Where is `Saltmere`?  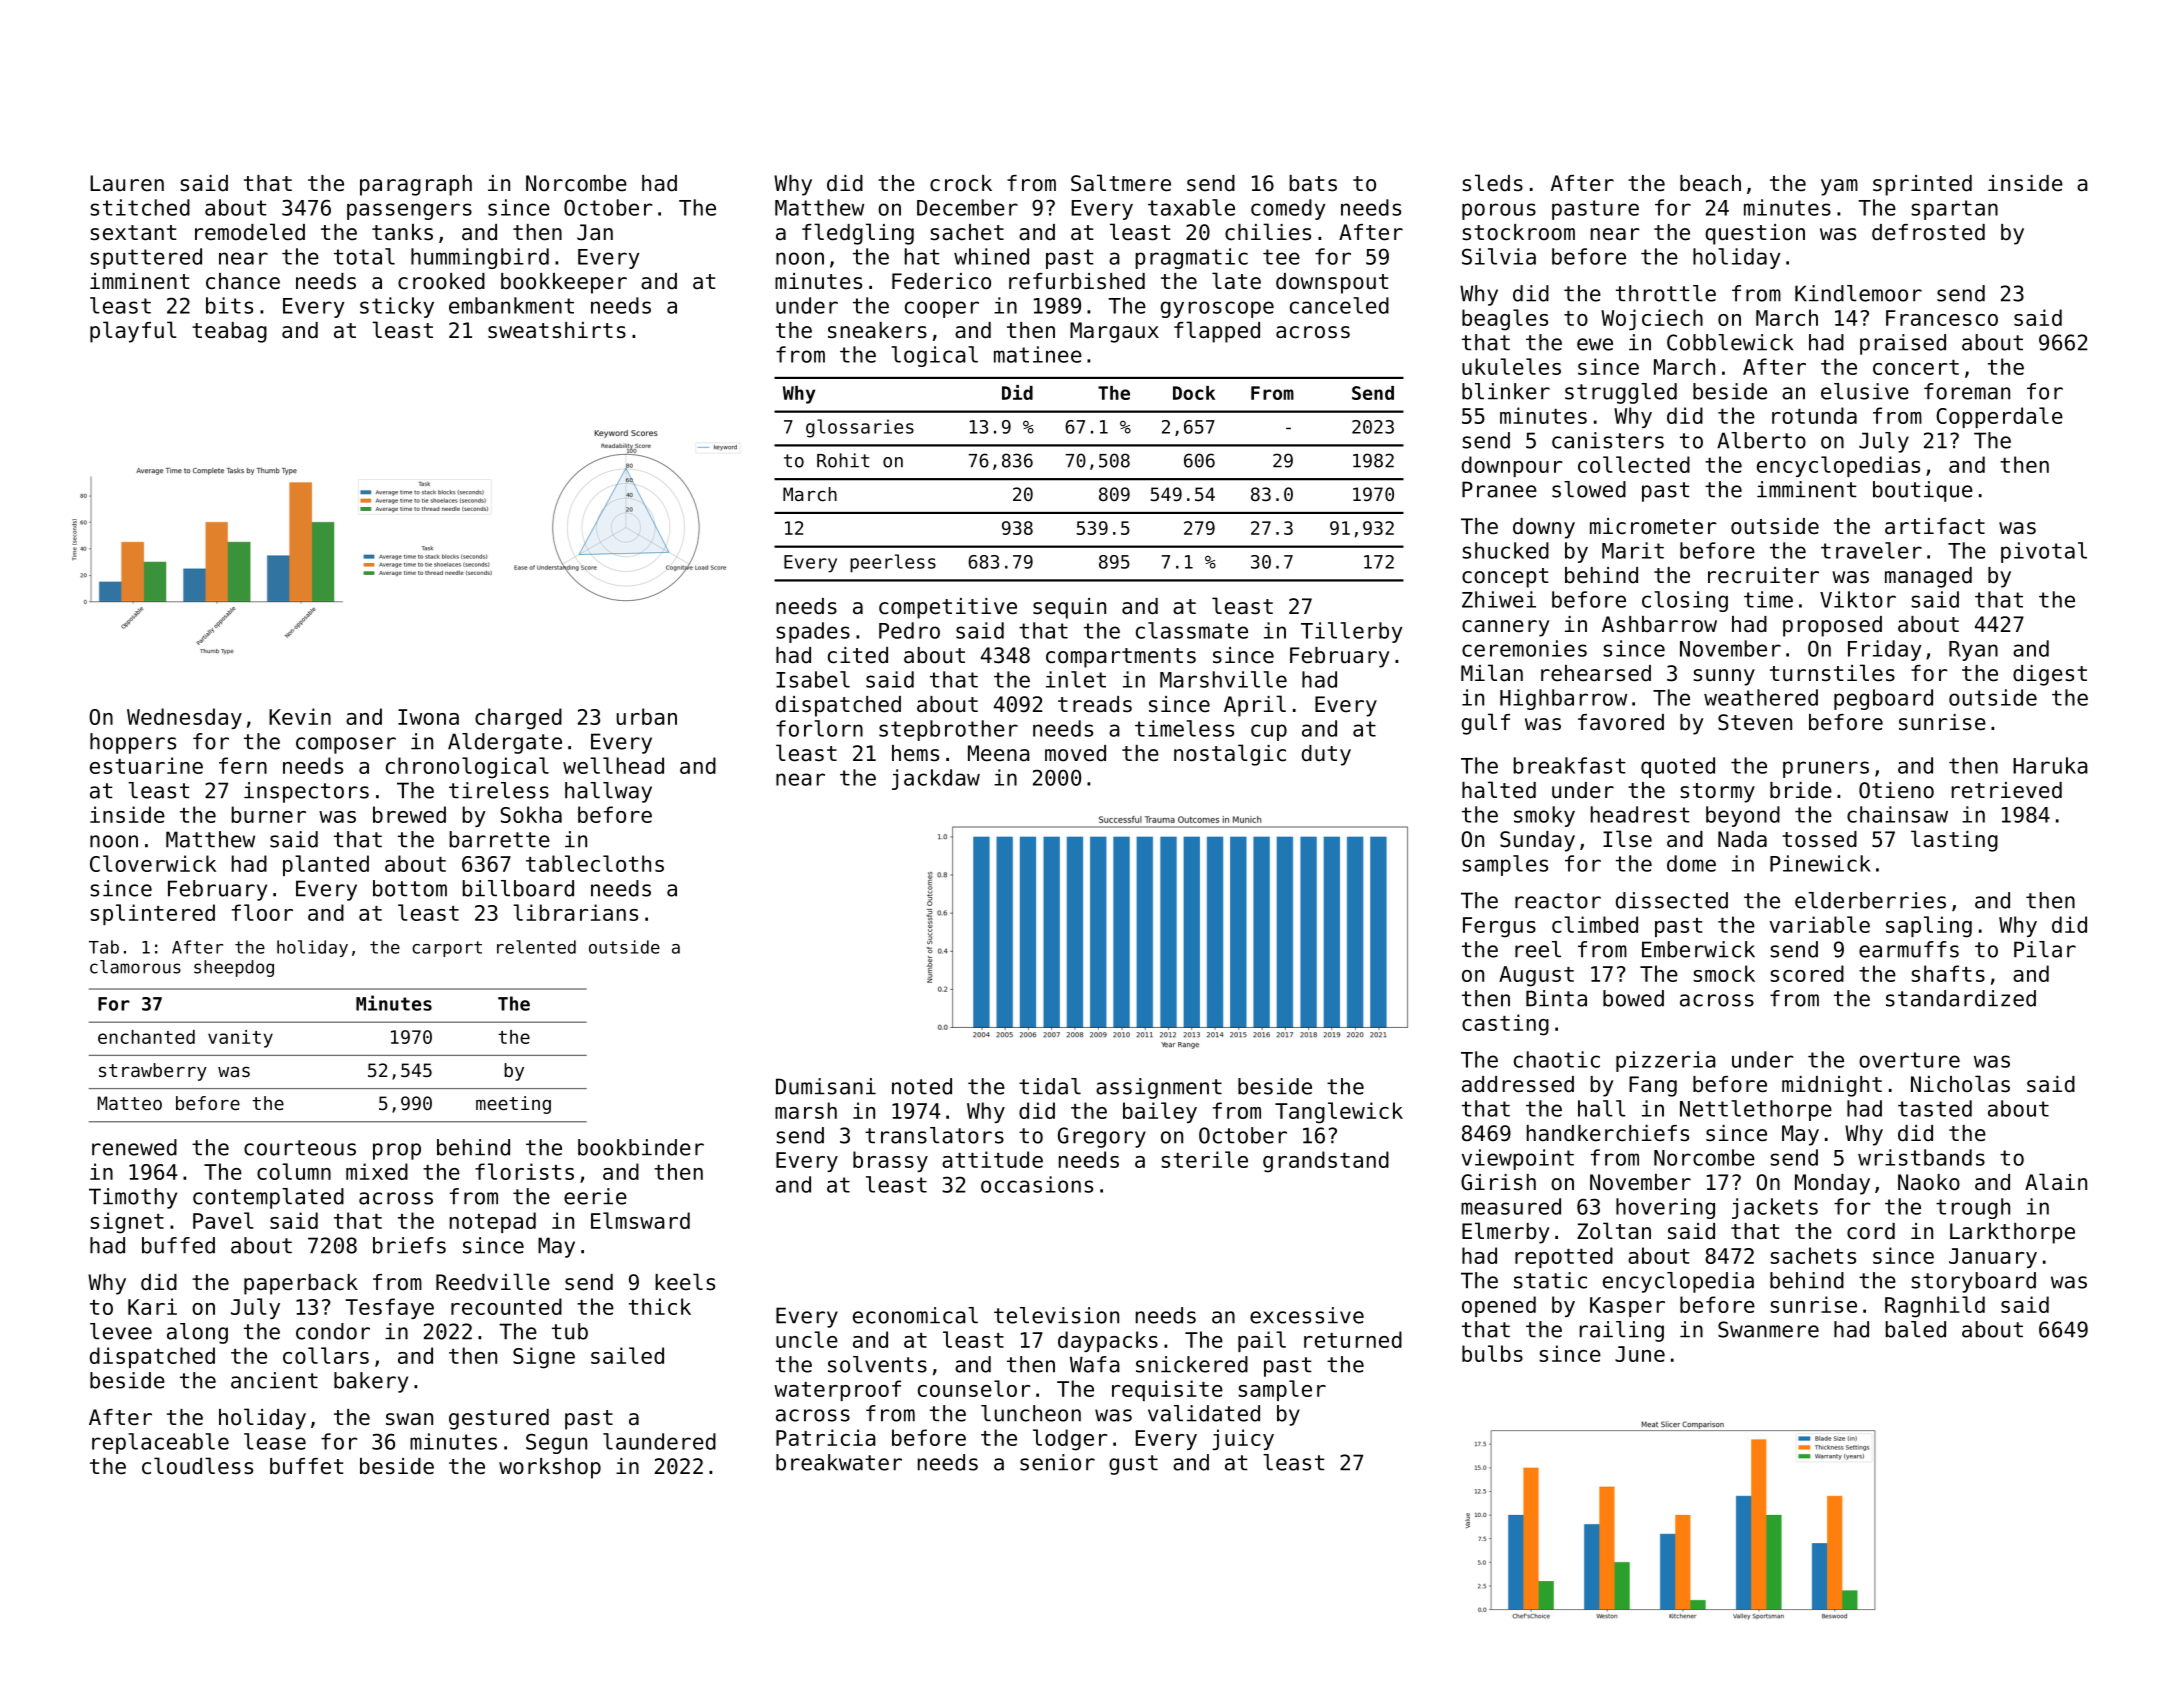 Saltmere is located at coordinates (1121, 183).
